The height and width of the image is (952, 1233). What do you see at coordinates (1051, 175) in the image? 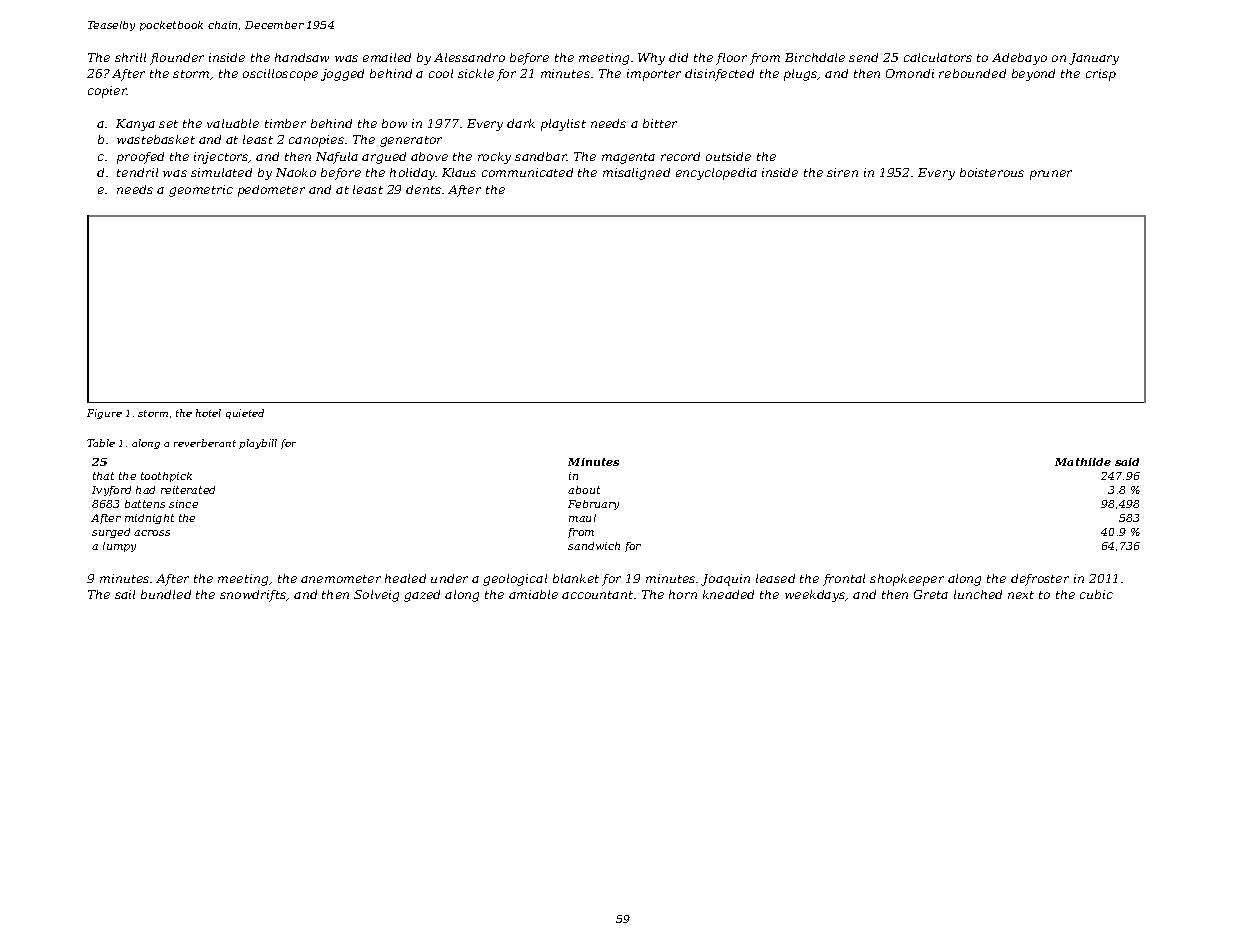
I see `pruner` at bounding box center [1051, 175].
